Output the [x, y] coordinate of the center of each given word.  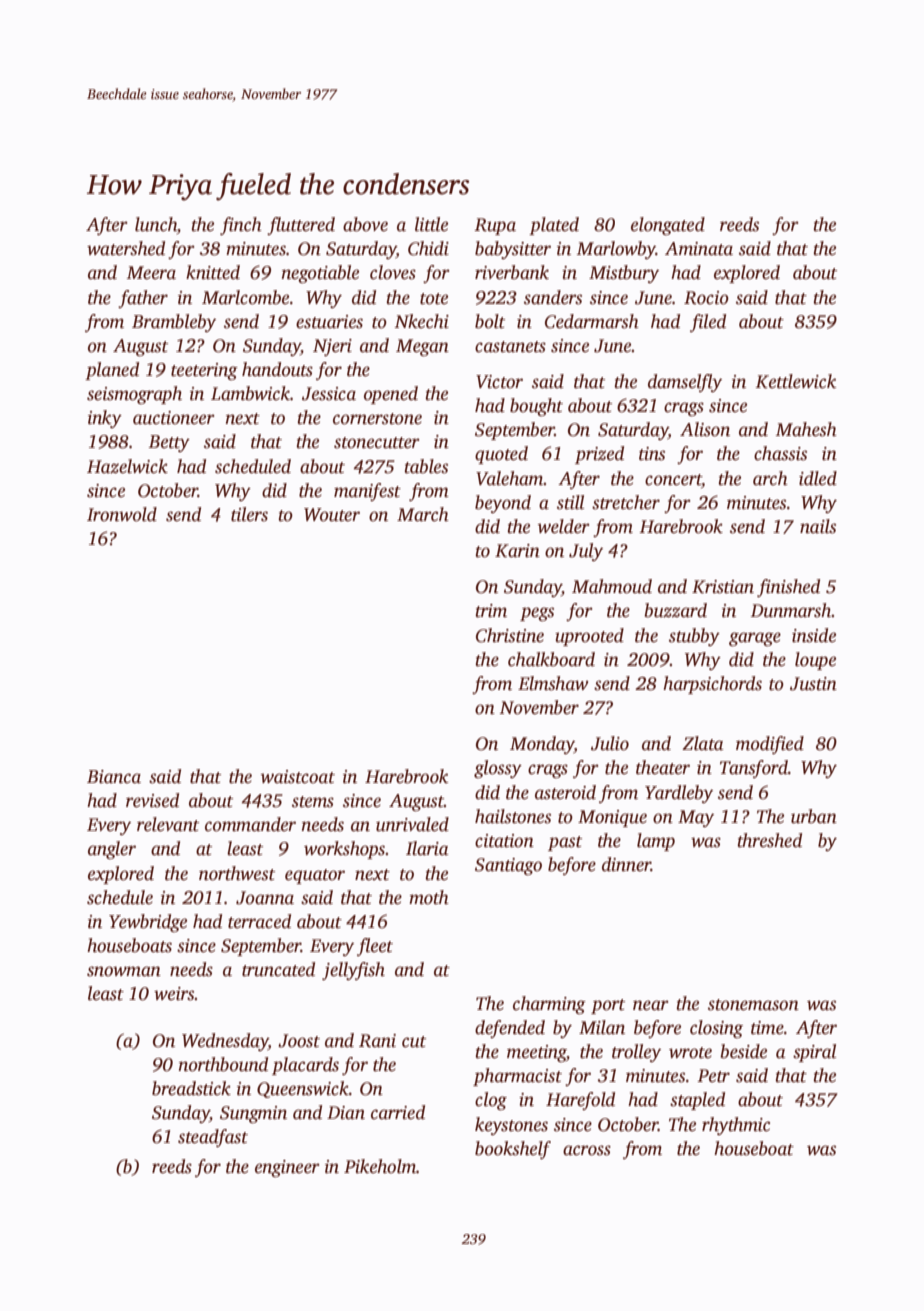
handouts [277, 369]
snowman [124, 971]
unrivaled [412, 824]
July [586, 552]
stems [313, 802]
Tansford [754, 769]
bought [536, 407]
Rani [377, 1041]
